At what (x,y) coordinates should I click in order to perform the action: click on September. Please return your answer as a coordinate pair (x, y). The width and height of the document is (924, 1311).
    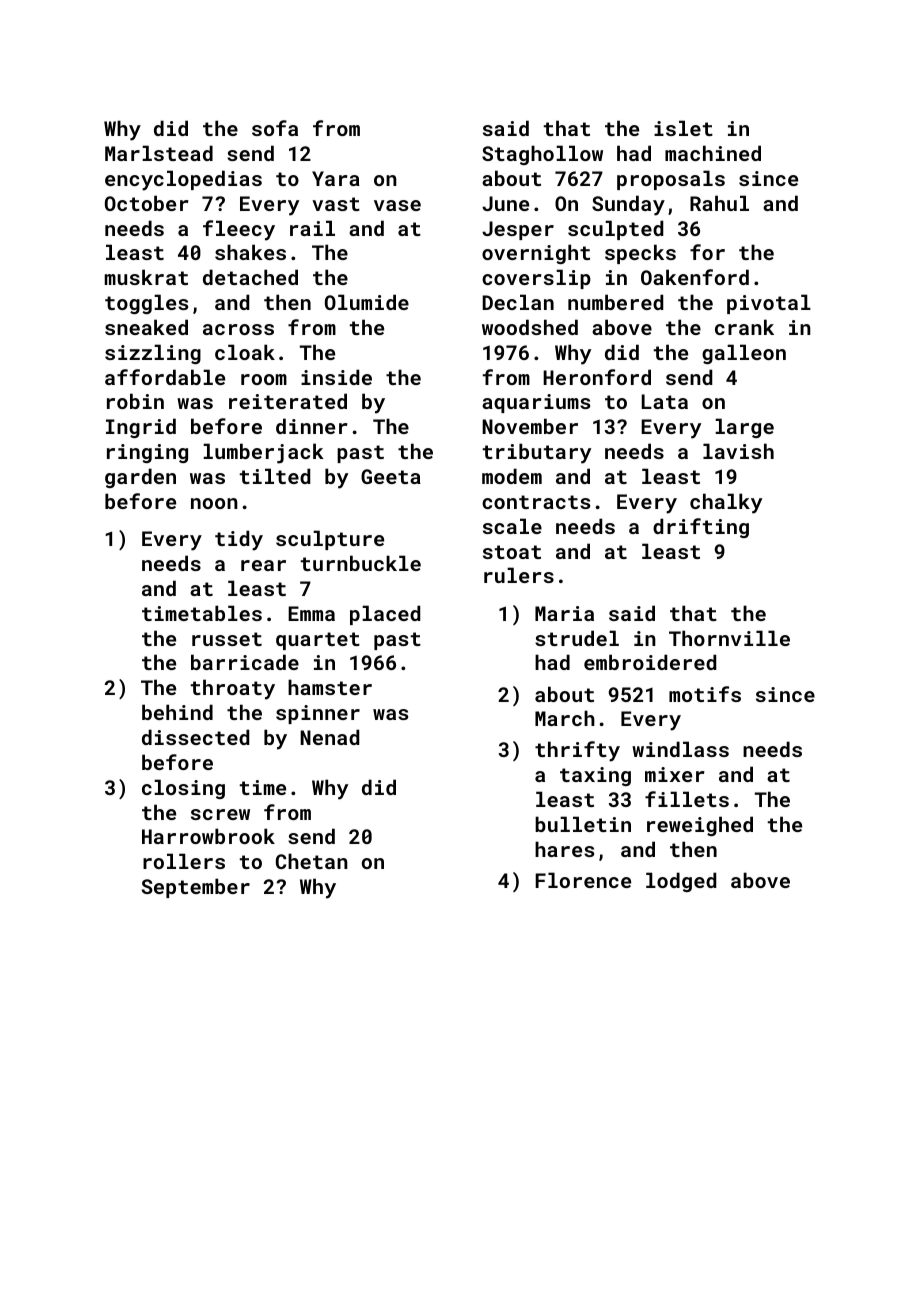
    Looking at the image, I should click on (196, 888).
